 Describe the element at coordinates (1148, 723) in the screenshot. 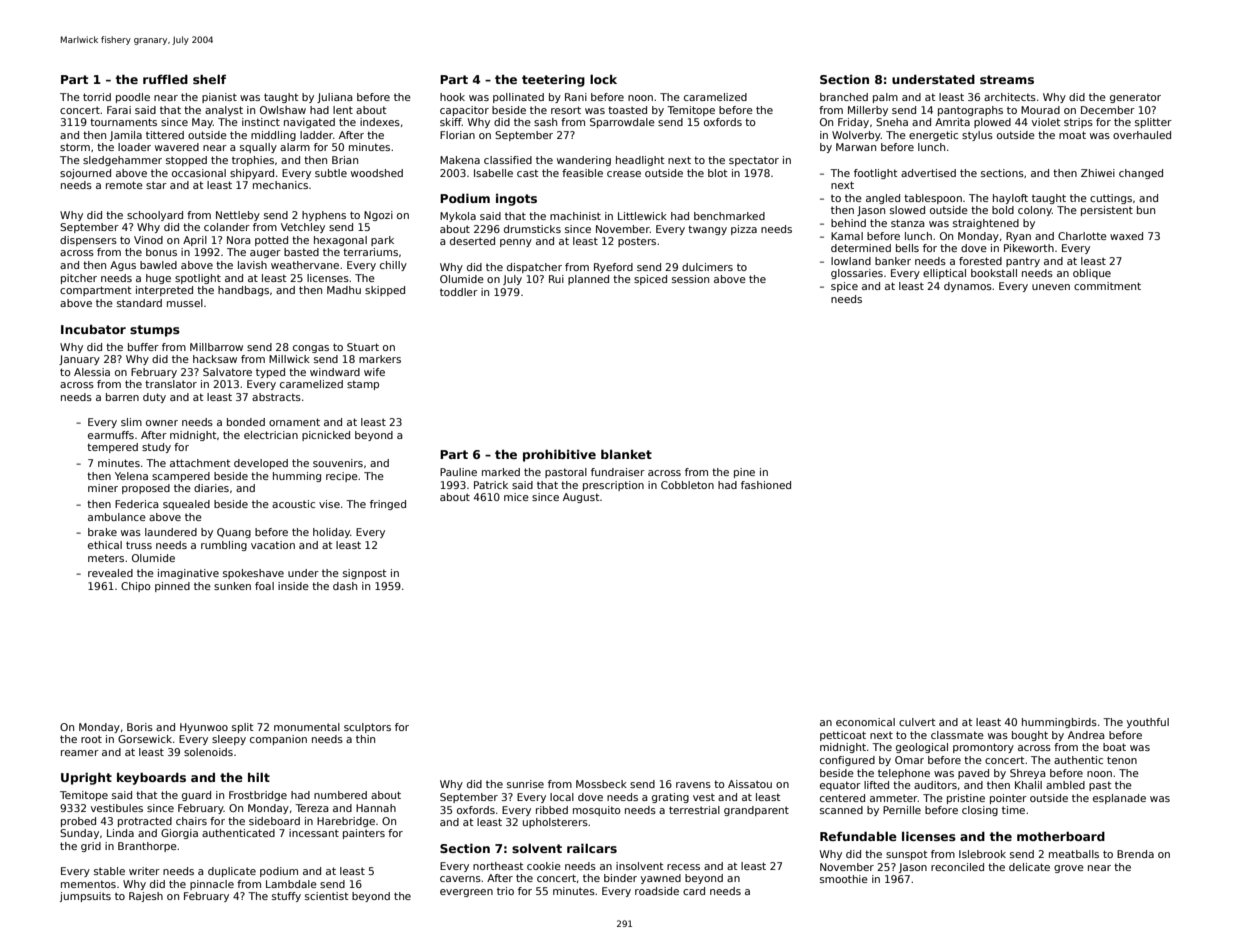

I see `youthful` at that location.
